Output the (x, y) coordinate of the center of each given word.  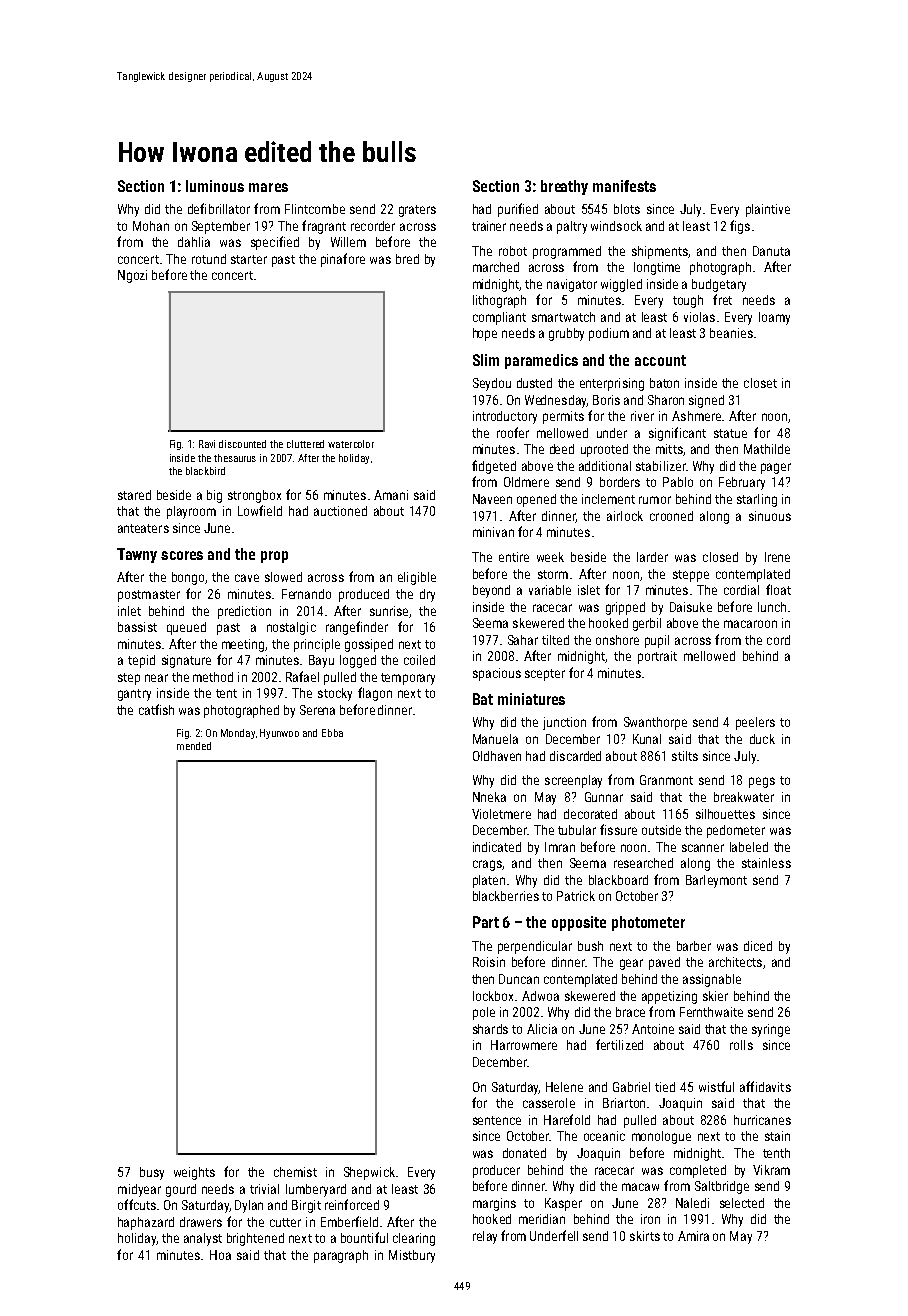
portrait (657, 657)
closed (720, 557)
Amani (391, 495)
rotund (209, 259)
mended (194, 746)
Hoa (220, 1255)
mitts (669, 449)
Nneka (489, 797)
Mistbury (412, 1256)
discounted (242, 444)
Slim (486, 360)
